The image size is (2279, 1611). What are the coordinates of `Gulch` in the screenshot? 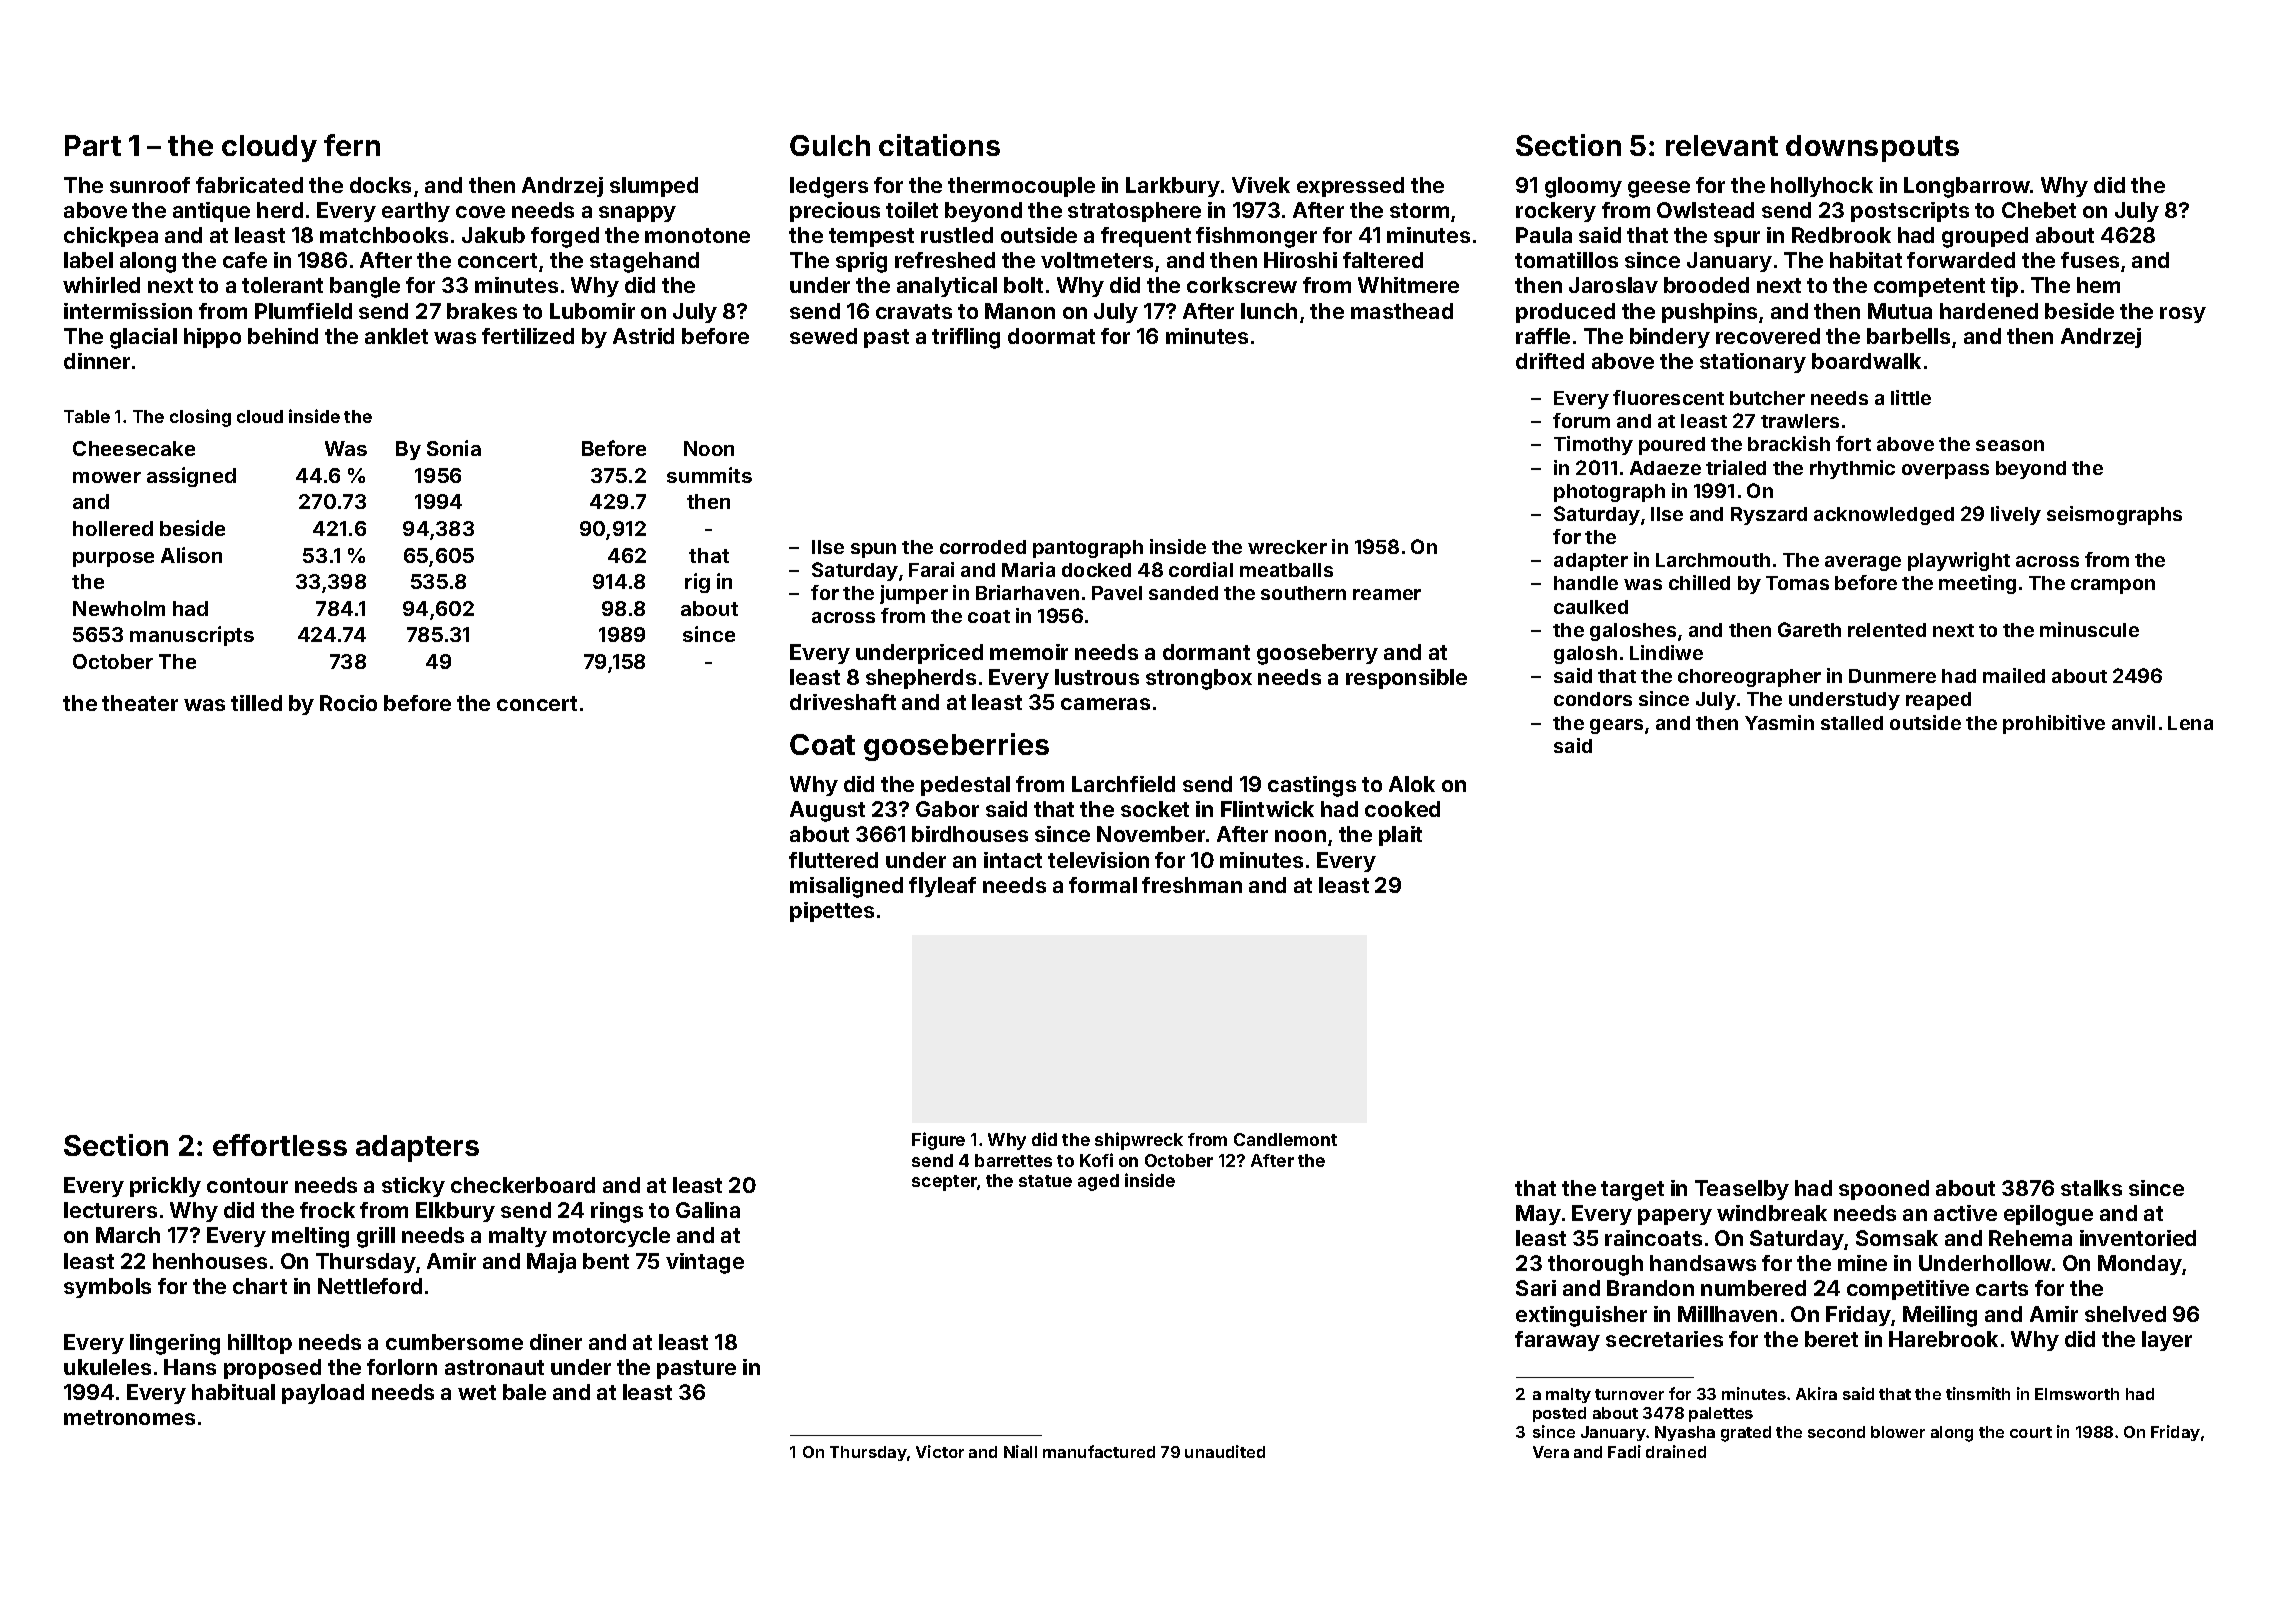 It's located at (830, 145).
